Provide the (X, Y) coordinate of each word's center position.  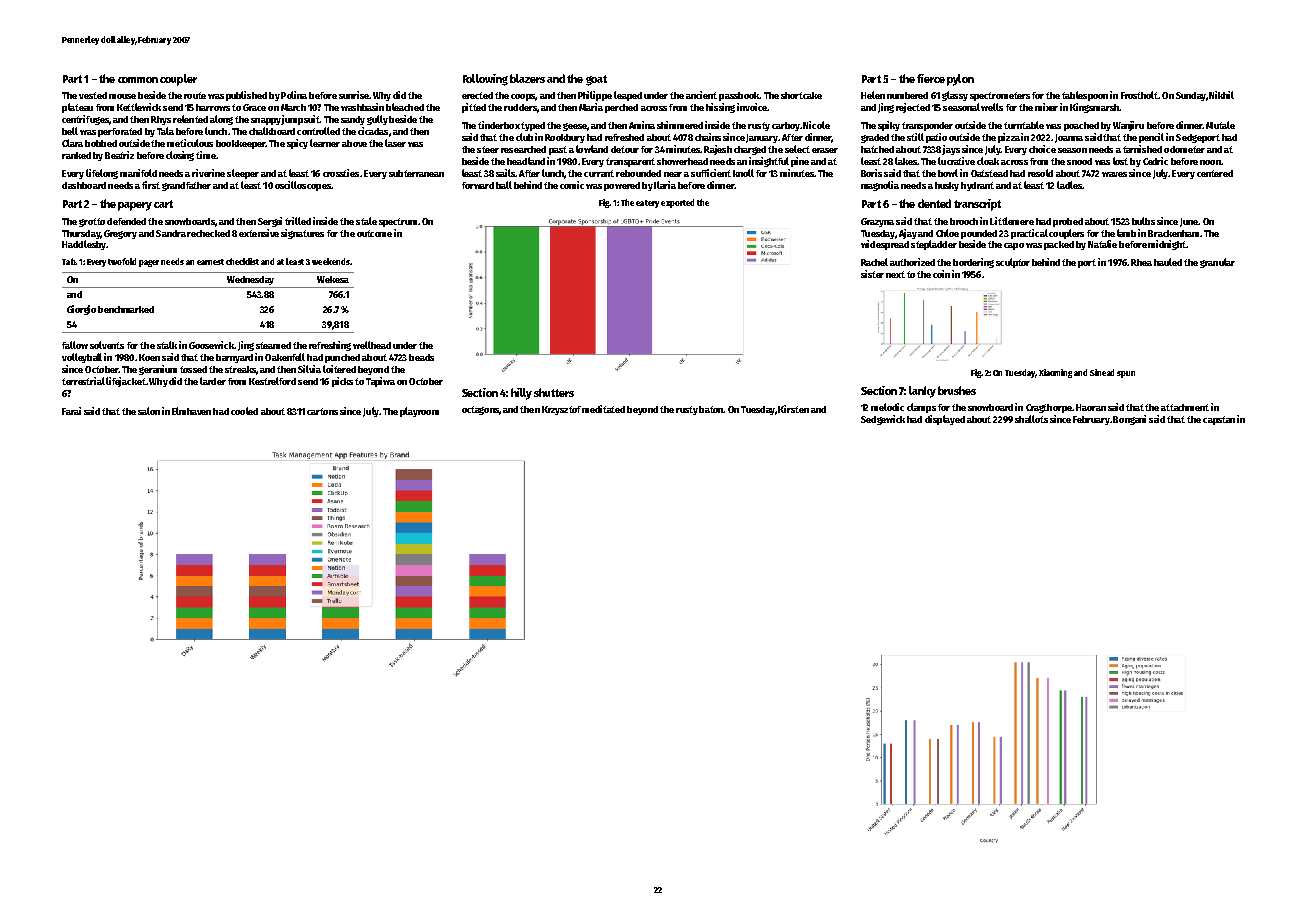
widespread (885, 245)
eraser (825, 150)
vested (93, 95)
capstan (1219, 420)
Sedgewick (883, 420)
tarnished (1142, 149)
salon (149, 411)
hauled (1168, 262)
